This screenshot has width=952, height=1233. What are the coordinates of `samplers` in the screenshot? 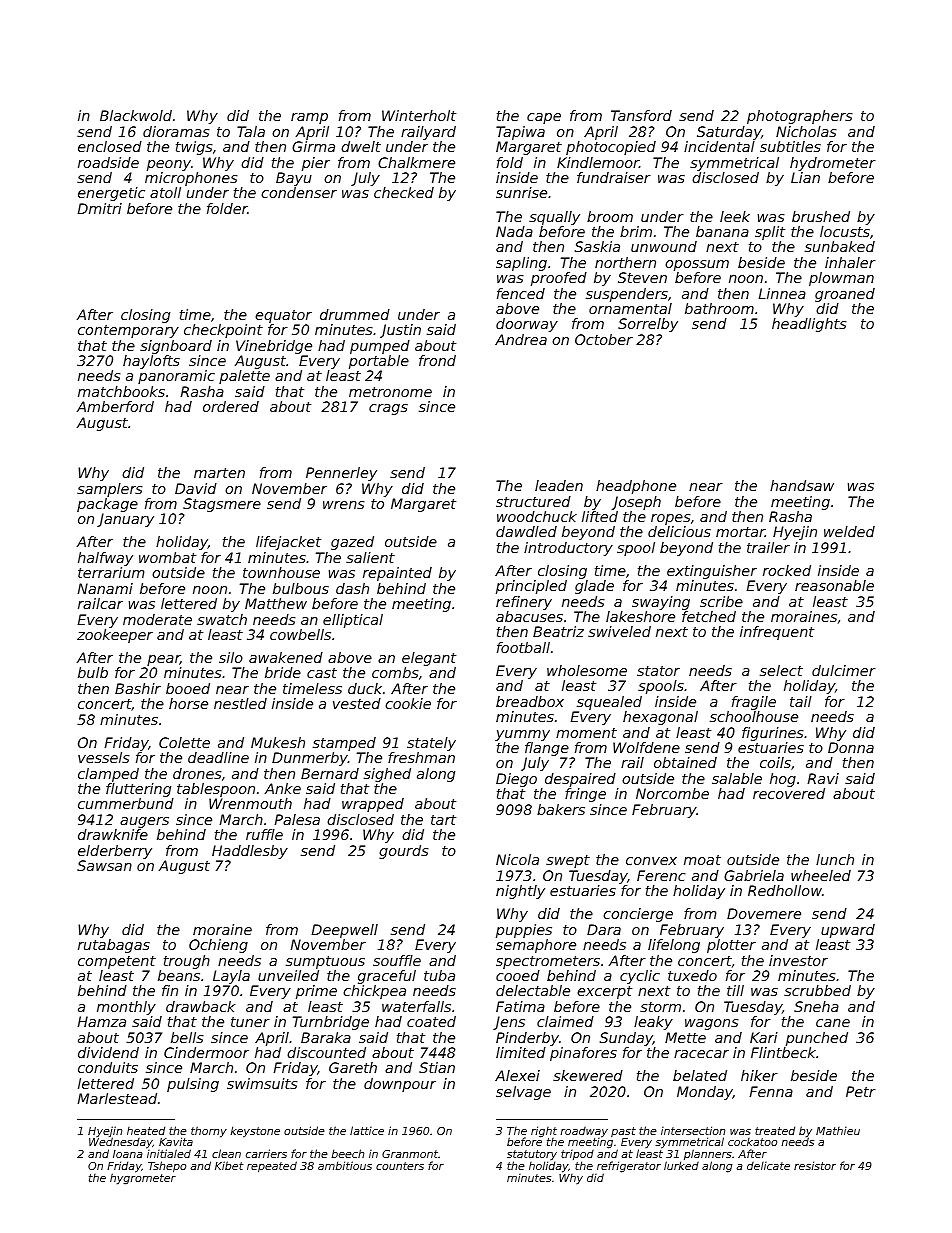 It's located at (110, 490).
